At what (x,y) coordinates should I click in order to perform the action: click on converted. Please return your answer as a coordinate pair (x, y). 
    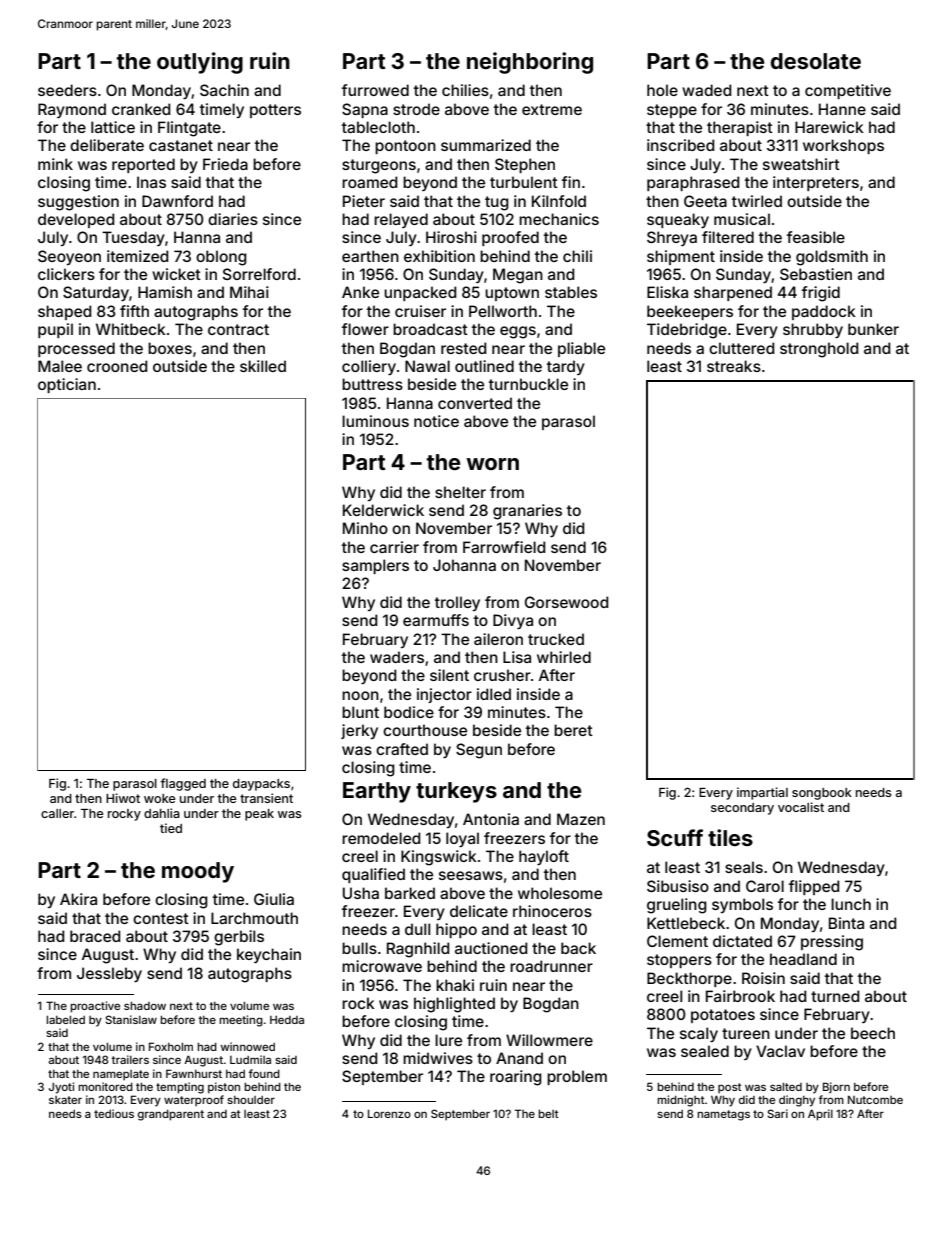
    Looking at the image, I should click on (475, 403).
